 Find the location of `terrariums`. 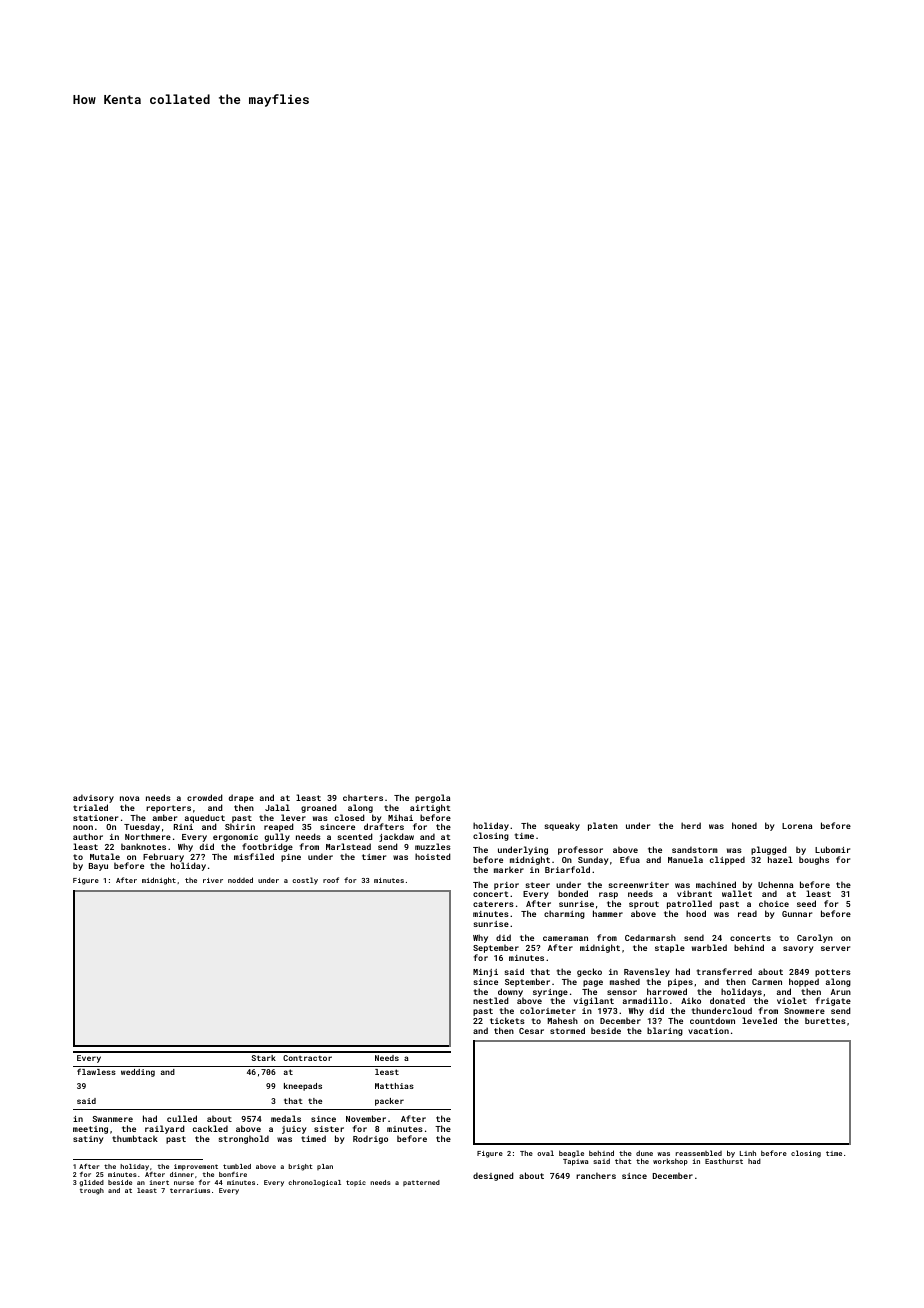

terrariums is located at coordinates (190, 1190).
